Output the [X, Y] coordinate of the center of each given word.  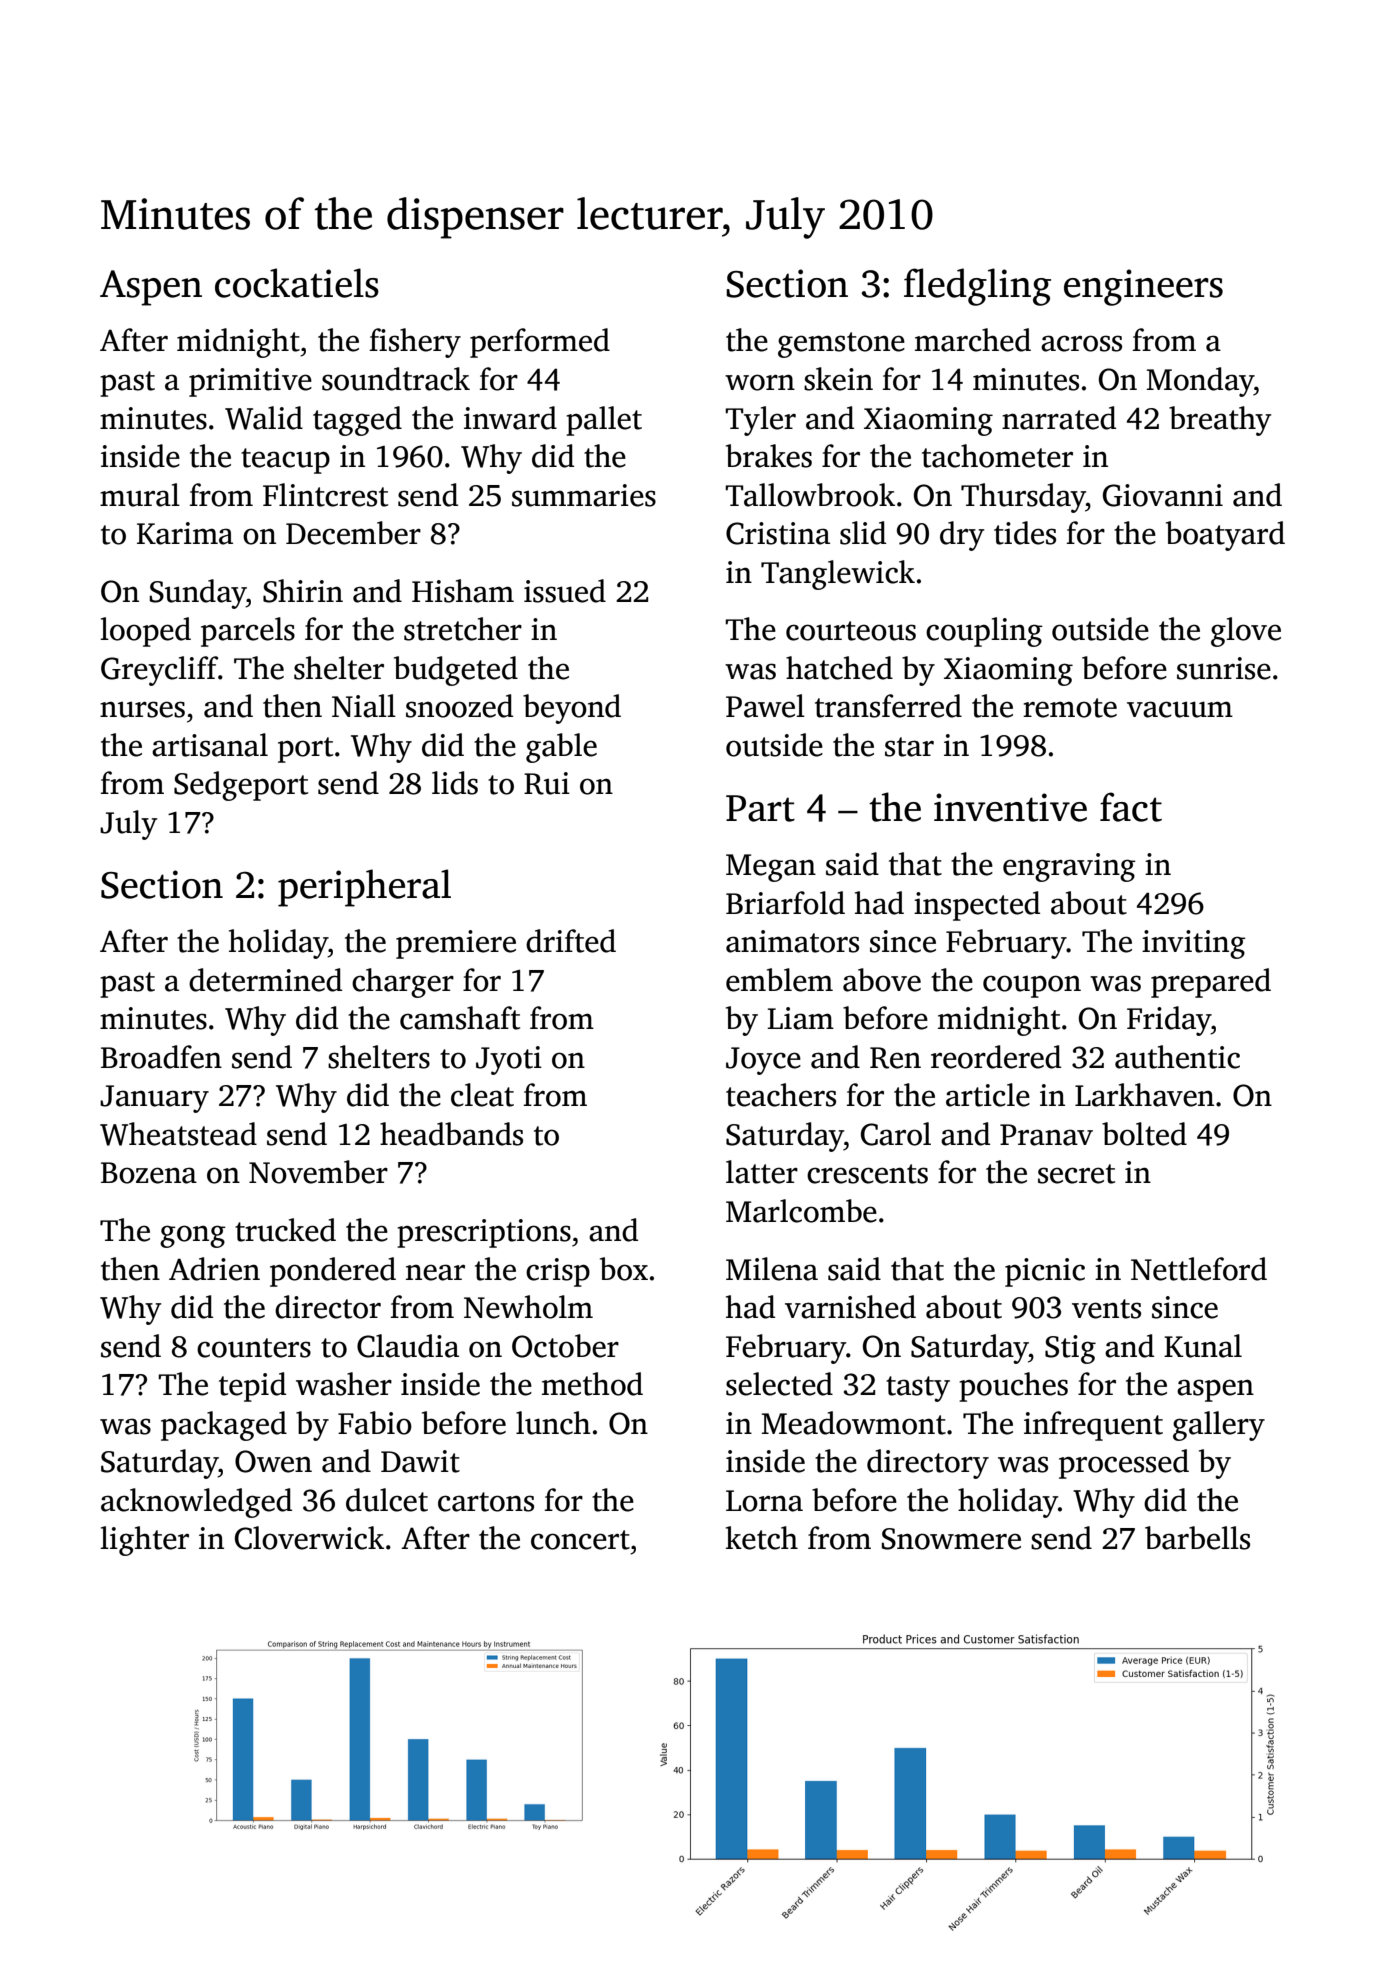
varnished [850, 1307]
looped [145, 632]
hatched [839, 668]
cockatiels [297, 283]
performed [540, 343]
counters [254, 1348]
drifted [571, 941]
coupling [984, 632]
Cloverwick [309, 1538]
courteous [851, 631]
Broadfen [161, 1057]
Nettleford [1199, 1269]
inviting [1194, 944]
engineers [1143, 287]
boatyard [1225, 536]
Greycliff [159, 671]
